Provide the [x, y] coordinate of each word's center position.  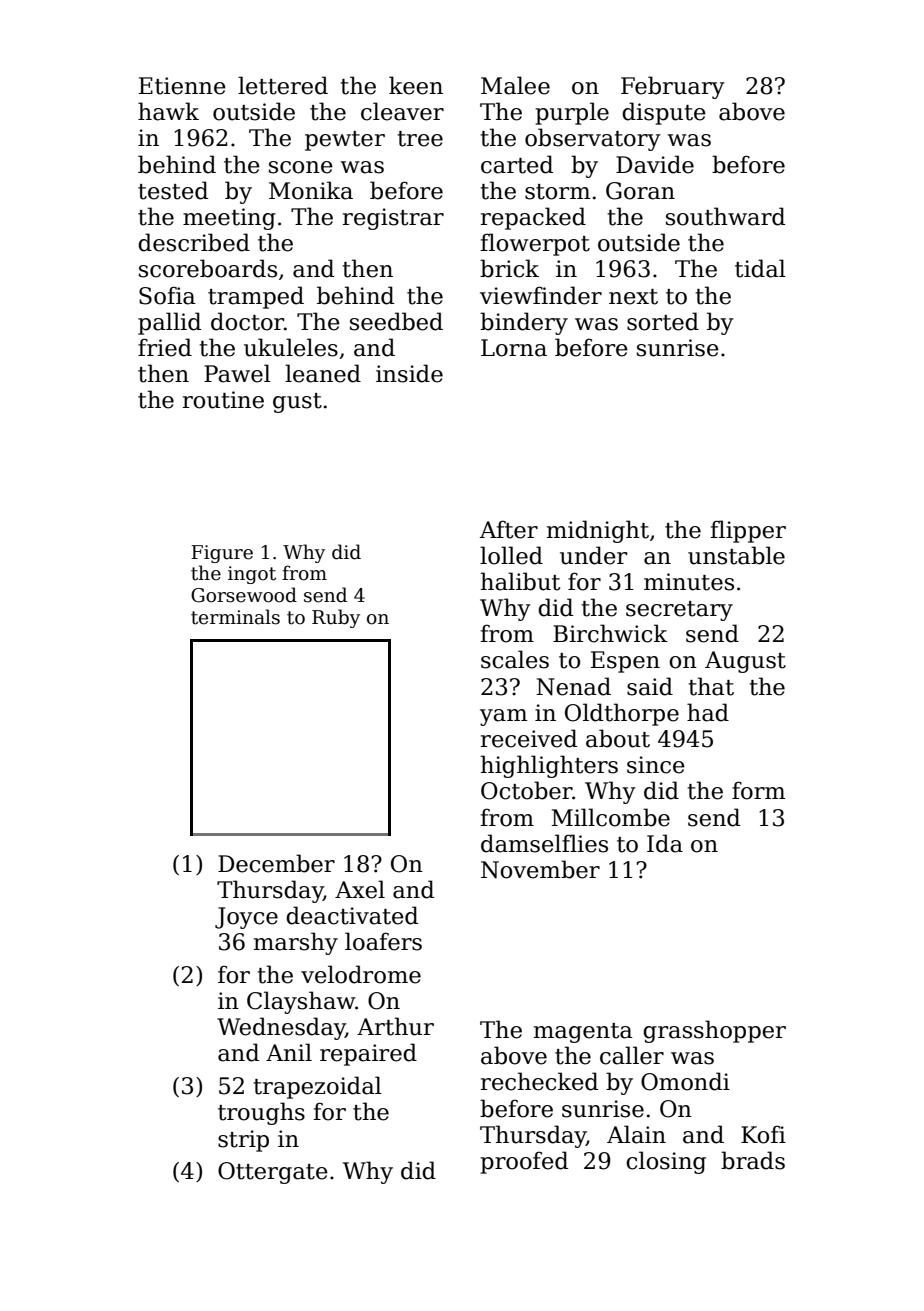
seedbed [396, 321]
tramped [256, 297]
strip [243, 1141]
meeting [229, 219]
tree [420, 139]
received [529, 738]
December [276, 863]
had [708, 712]
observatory [593, 139]
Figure [222, 554]
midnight [598, 531]
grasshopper [714, 1031]
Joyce [246, 918]
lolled [511, 555]
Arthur [395, 1026]
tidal [760, 268]
